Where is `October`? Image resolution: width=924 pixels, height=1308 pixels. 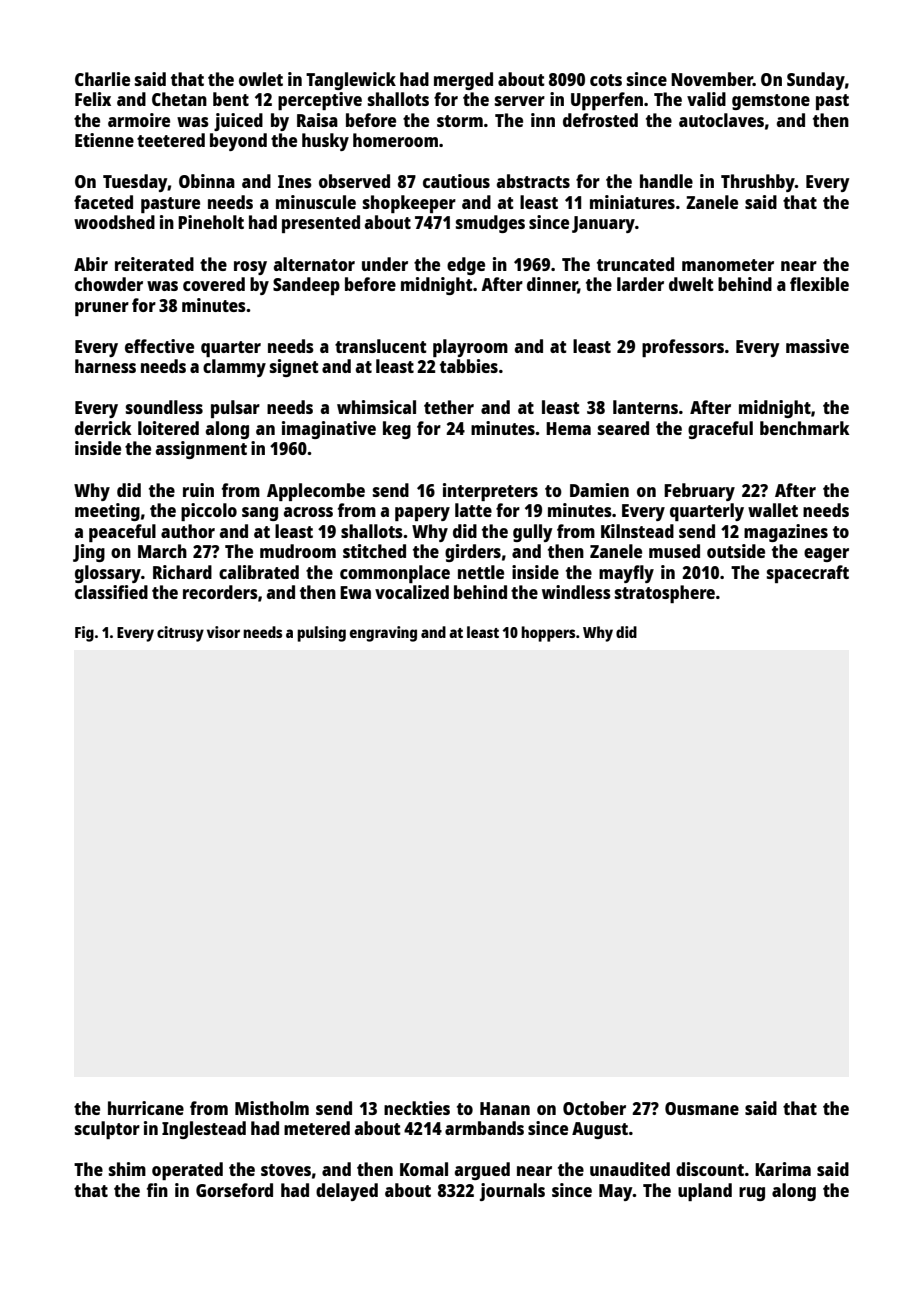 October is located at coordinates (594, 1108).
